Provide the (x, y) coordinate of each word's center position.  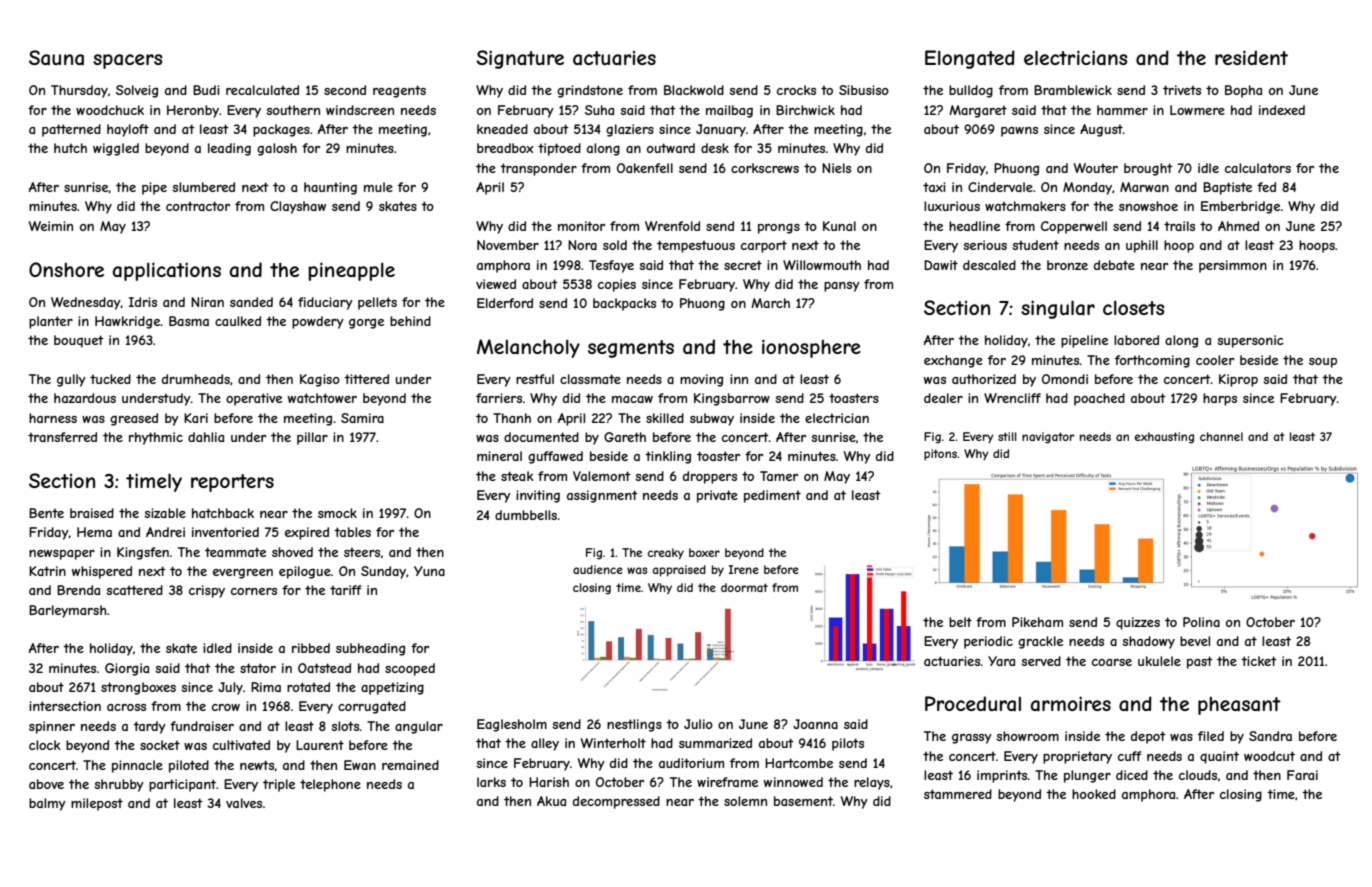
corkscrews (765, 168)
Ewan (360, 765)
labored (1136, 340)
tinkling (668, 457)
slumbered (203, 187)
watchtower (322, 398)
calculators (1258, 168)
